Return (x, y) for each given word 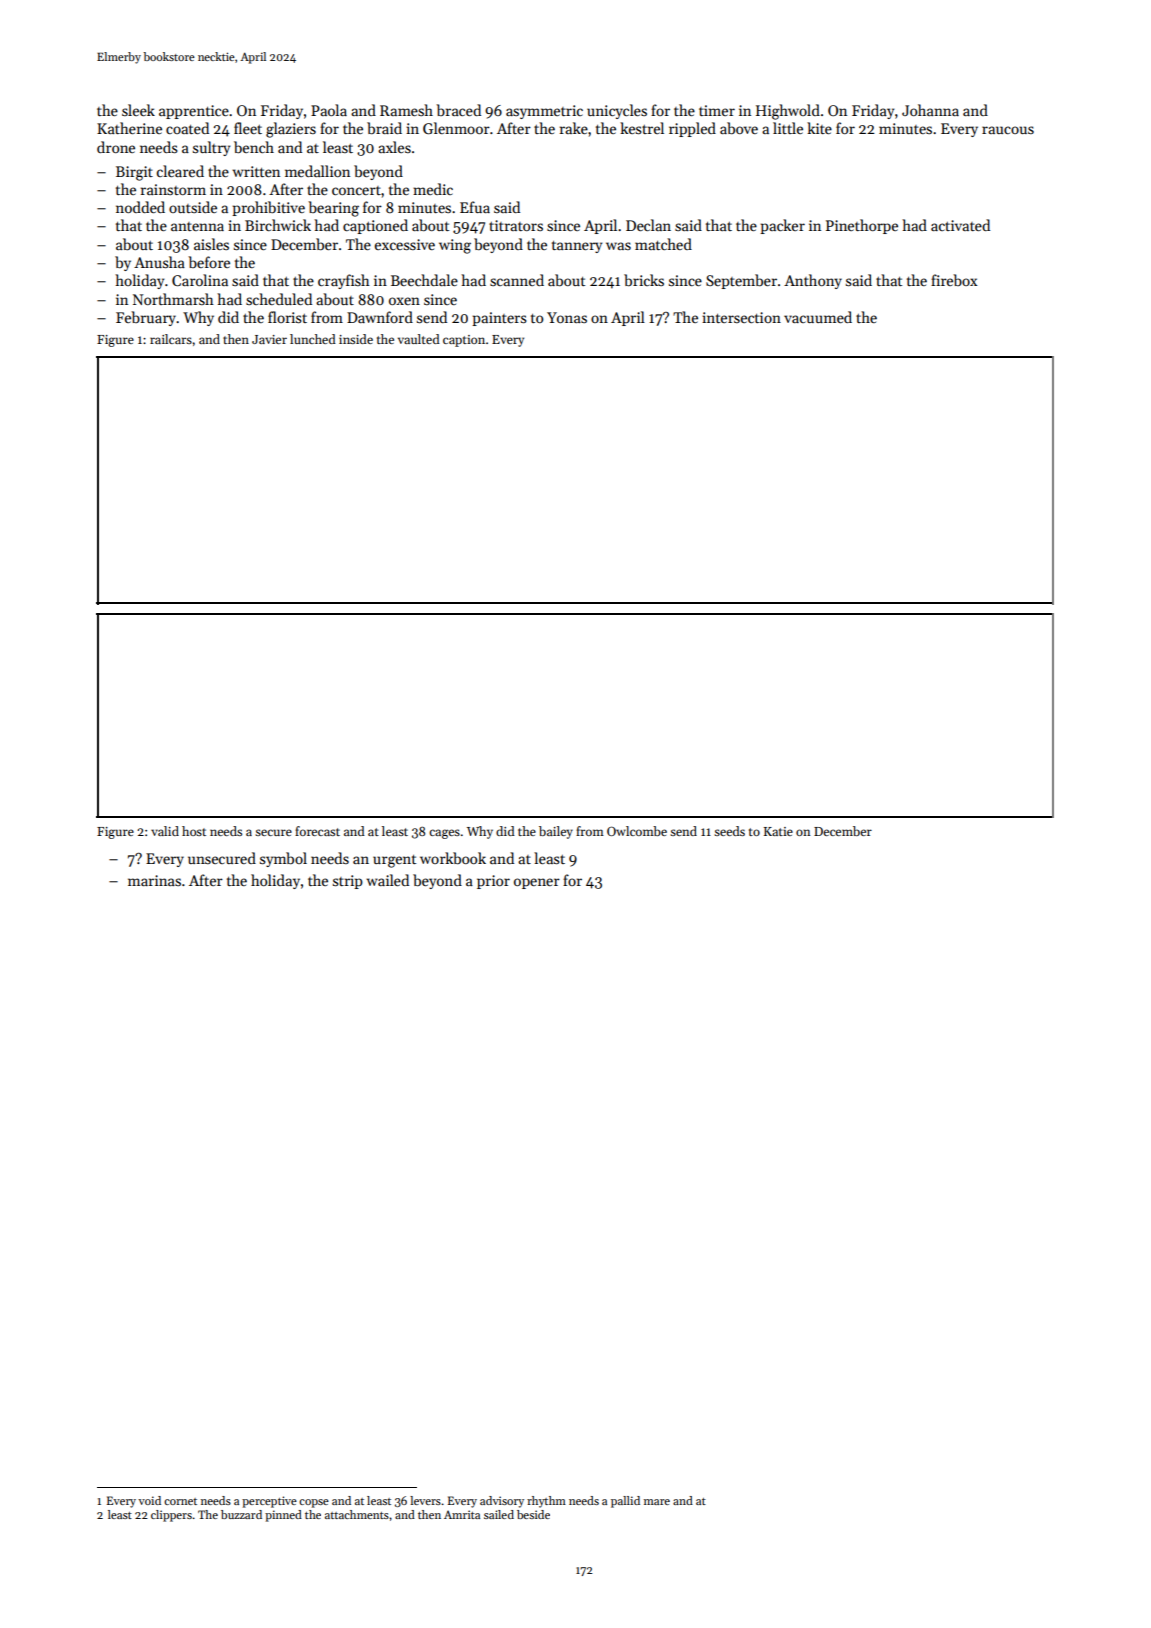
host (194, 831)
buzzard (241, 1514)
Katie (778, 831)
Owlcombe (637, 831)
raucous (1008, 130)
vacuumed (818, 317)
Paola (329, 110)
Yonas (567, 317)
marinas (154, 880)
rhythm (546, 1502)
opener (537, 883)
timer (717, 110)
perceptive (269, 1502)
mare (657, 1502)
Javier (269, 339)
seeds (729, 831)
